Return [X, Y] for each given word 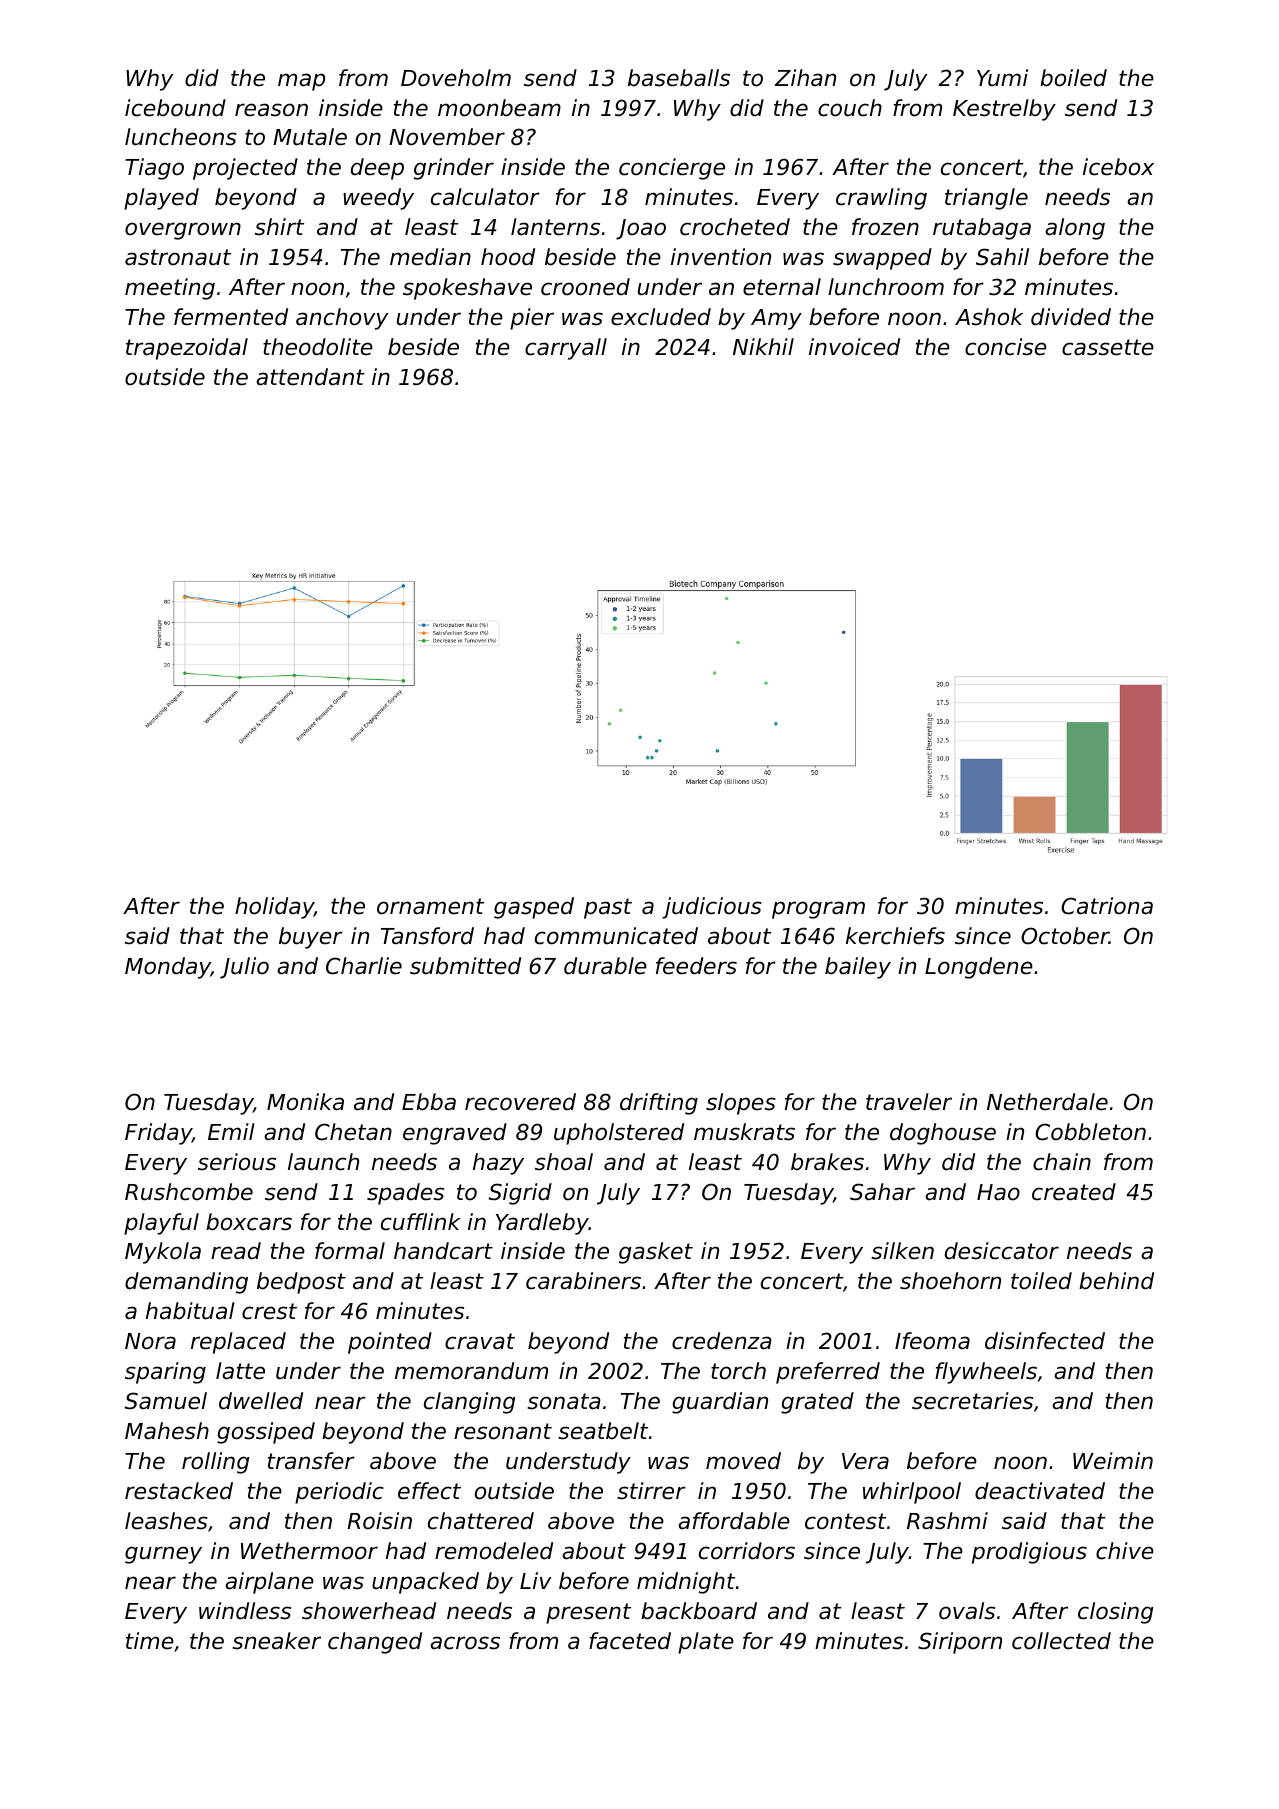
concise [1006, 347]
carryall [566, 349]
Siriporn [960, 1643]
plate [706, 1643]
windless [245, 1611]
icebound [175, 108]
